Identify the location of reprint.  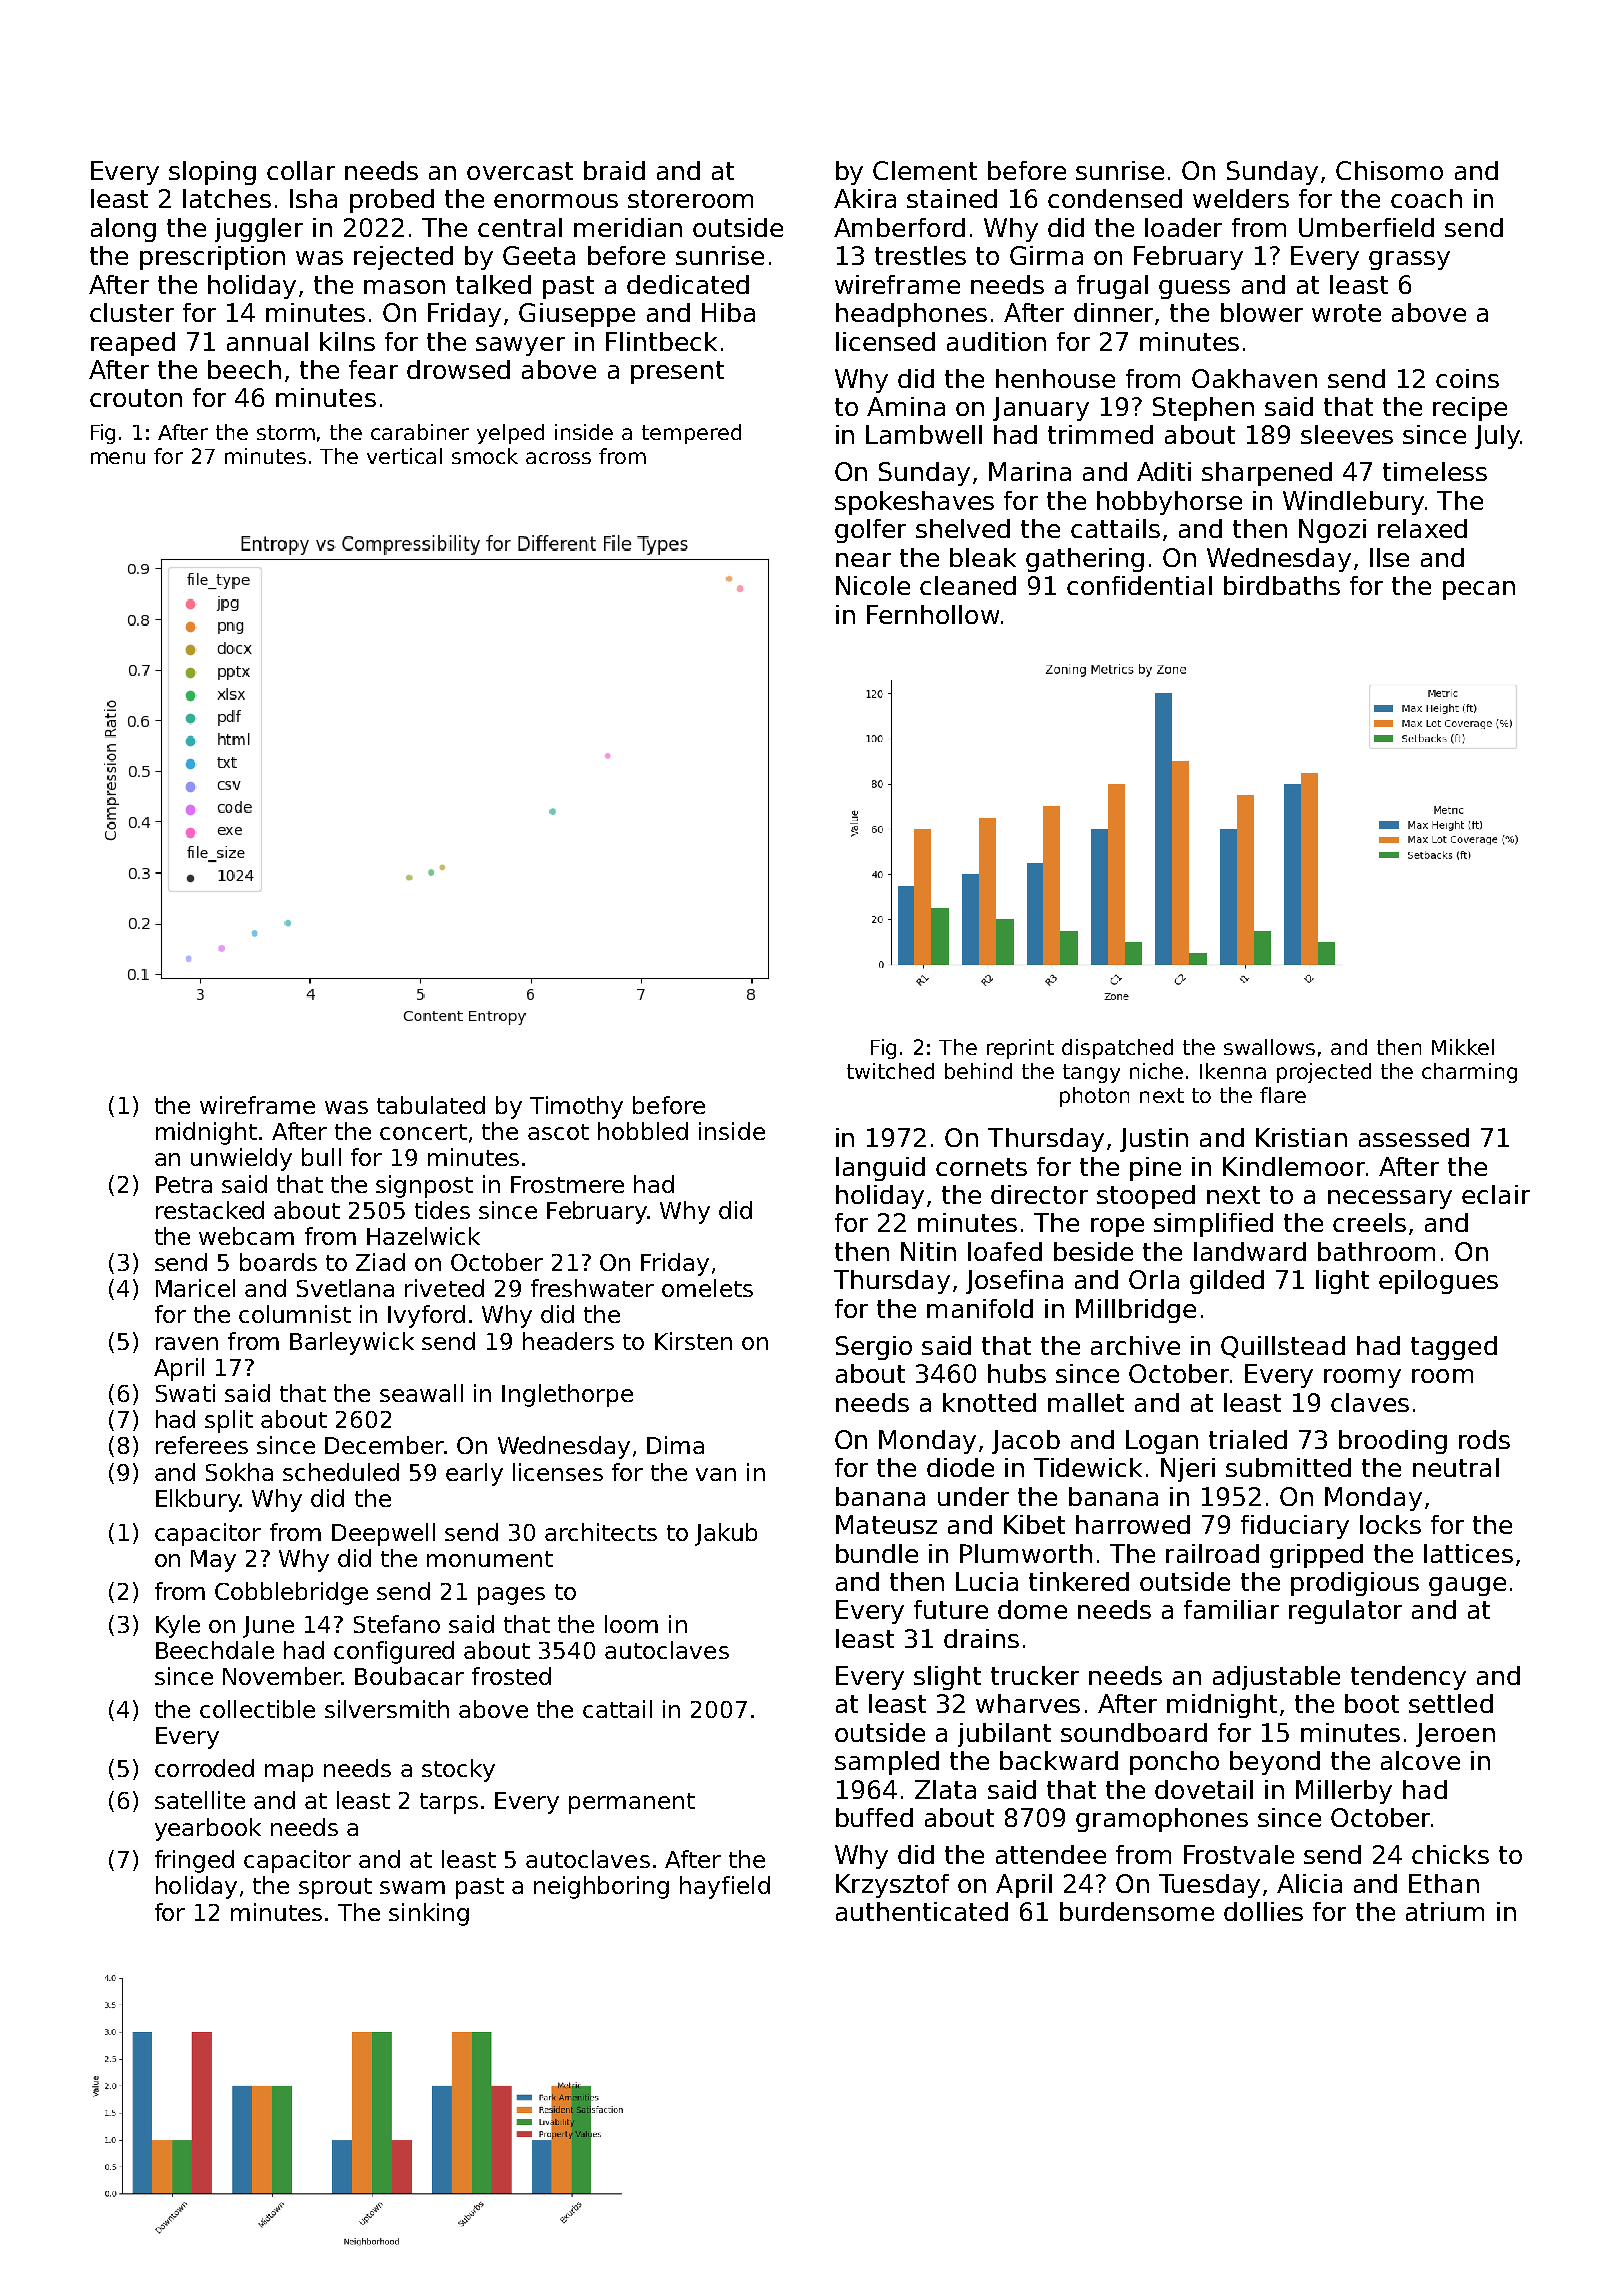
(1020, 1049).
